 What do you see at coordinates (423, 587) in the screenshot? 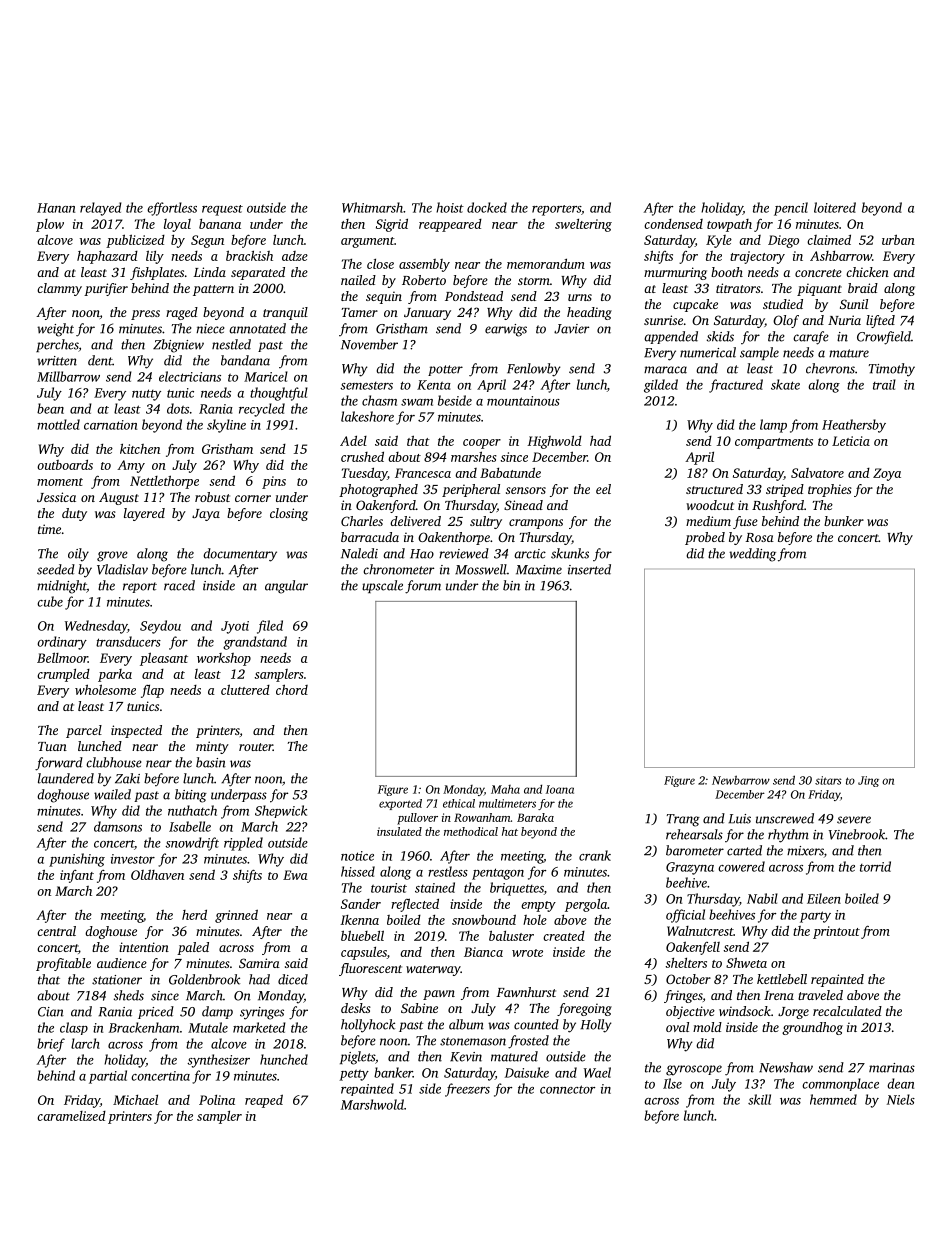
I see `forum` at bounding box center [423, 587].
